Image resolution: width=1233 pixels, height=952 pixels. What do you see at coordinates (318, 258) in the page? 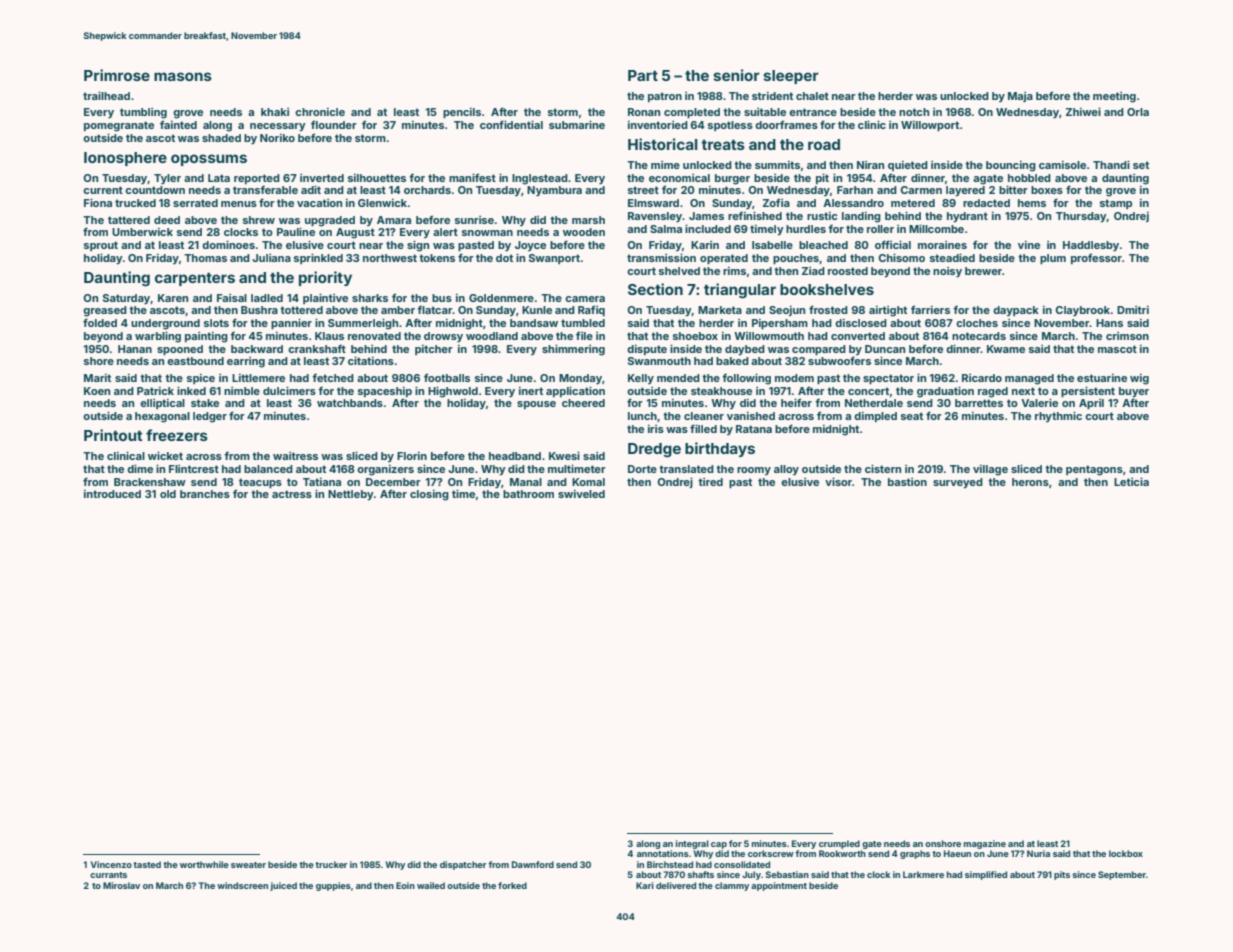
I see `sprinkled` at bounding box center [318, 258].
